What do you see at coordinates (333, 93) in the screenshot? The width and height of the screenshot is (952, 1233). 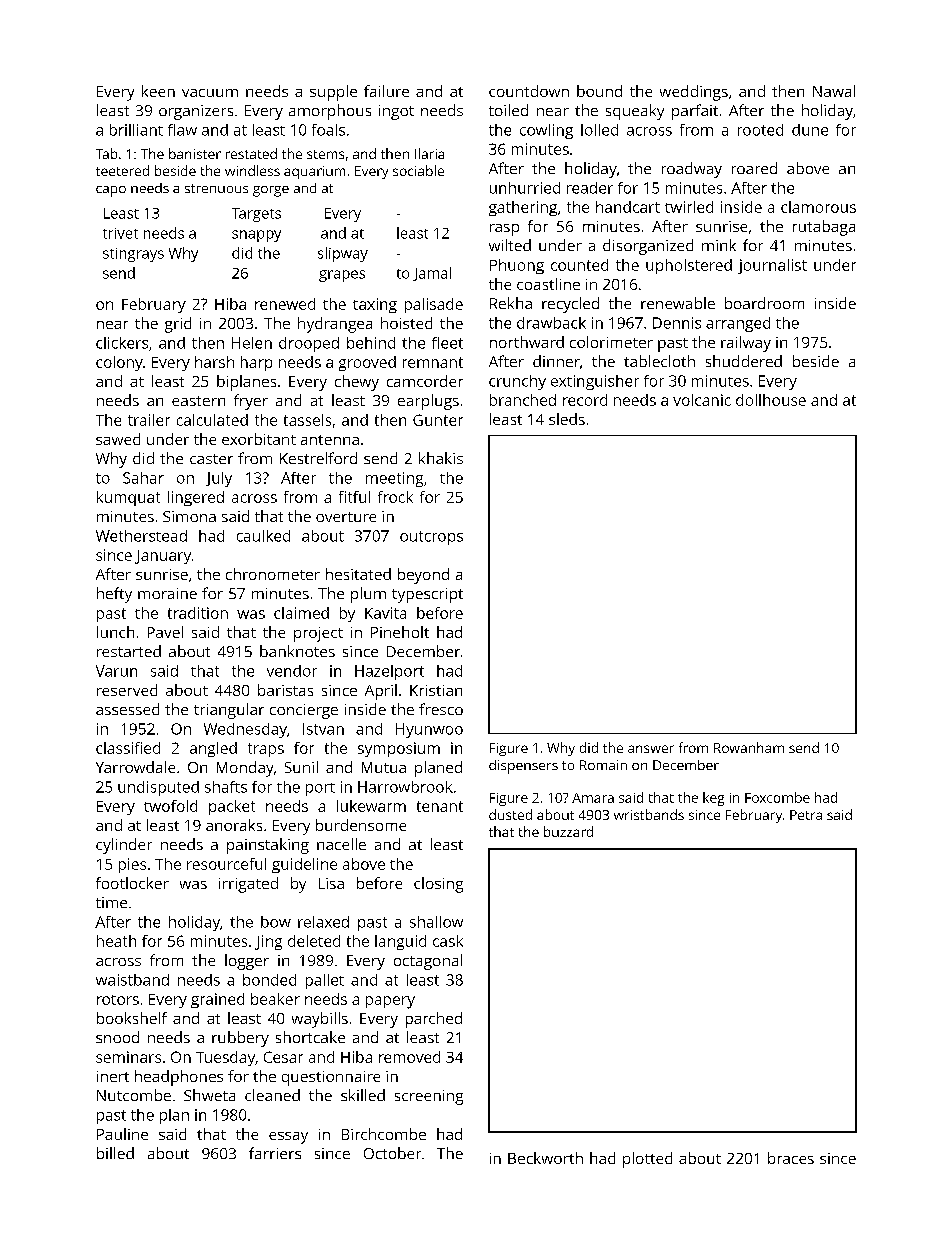 I see `supple` at bounding box center [333, 93].
